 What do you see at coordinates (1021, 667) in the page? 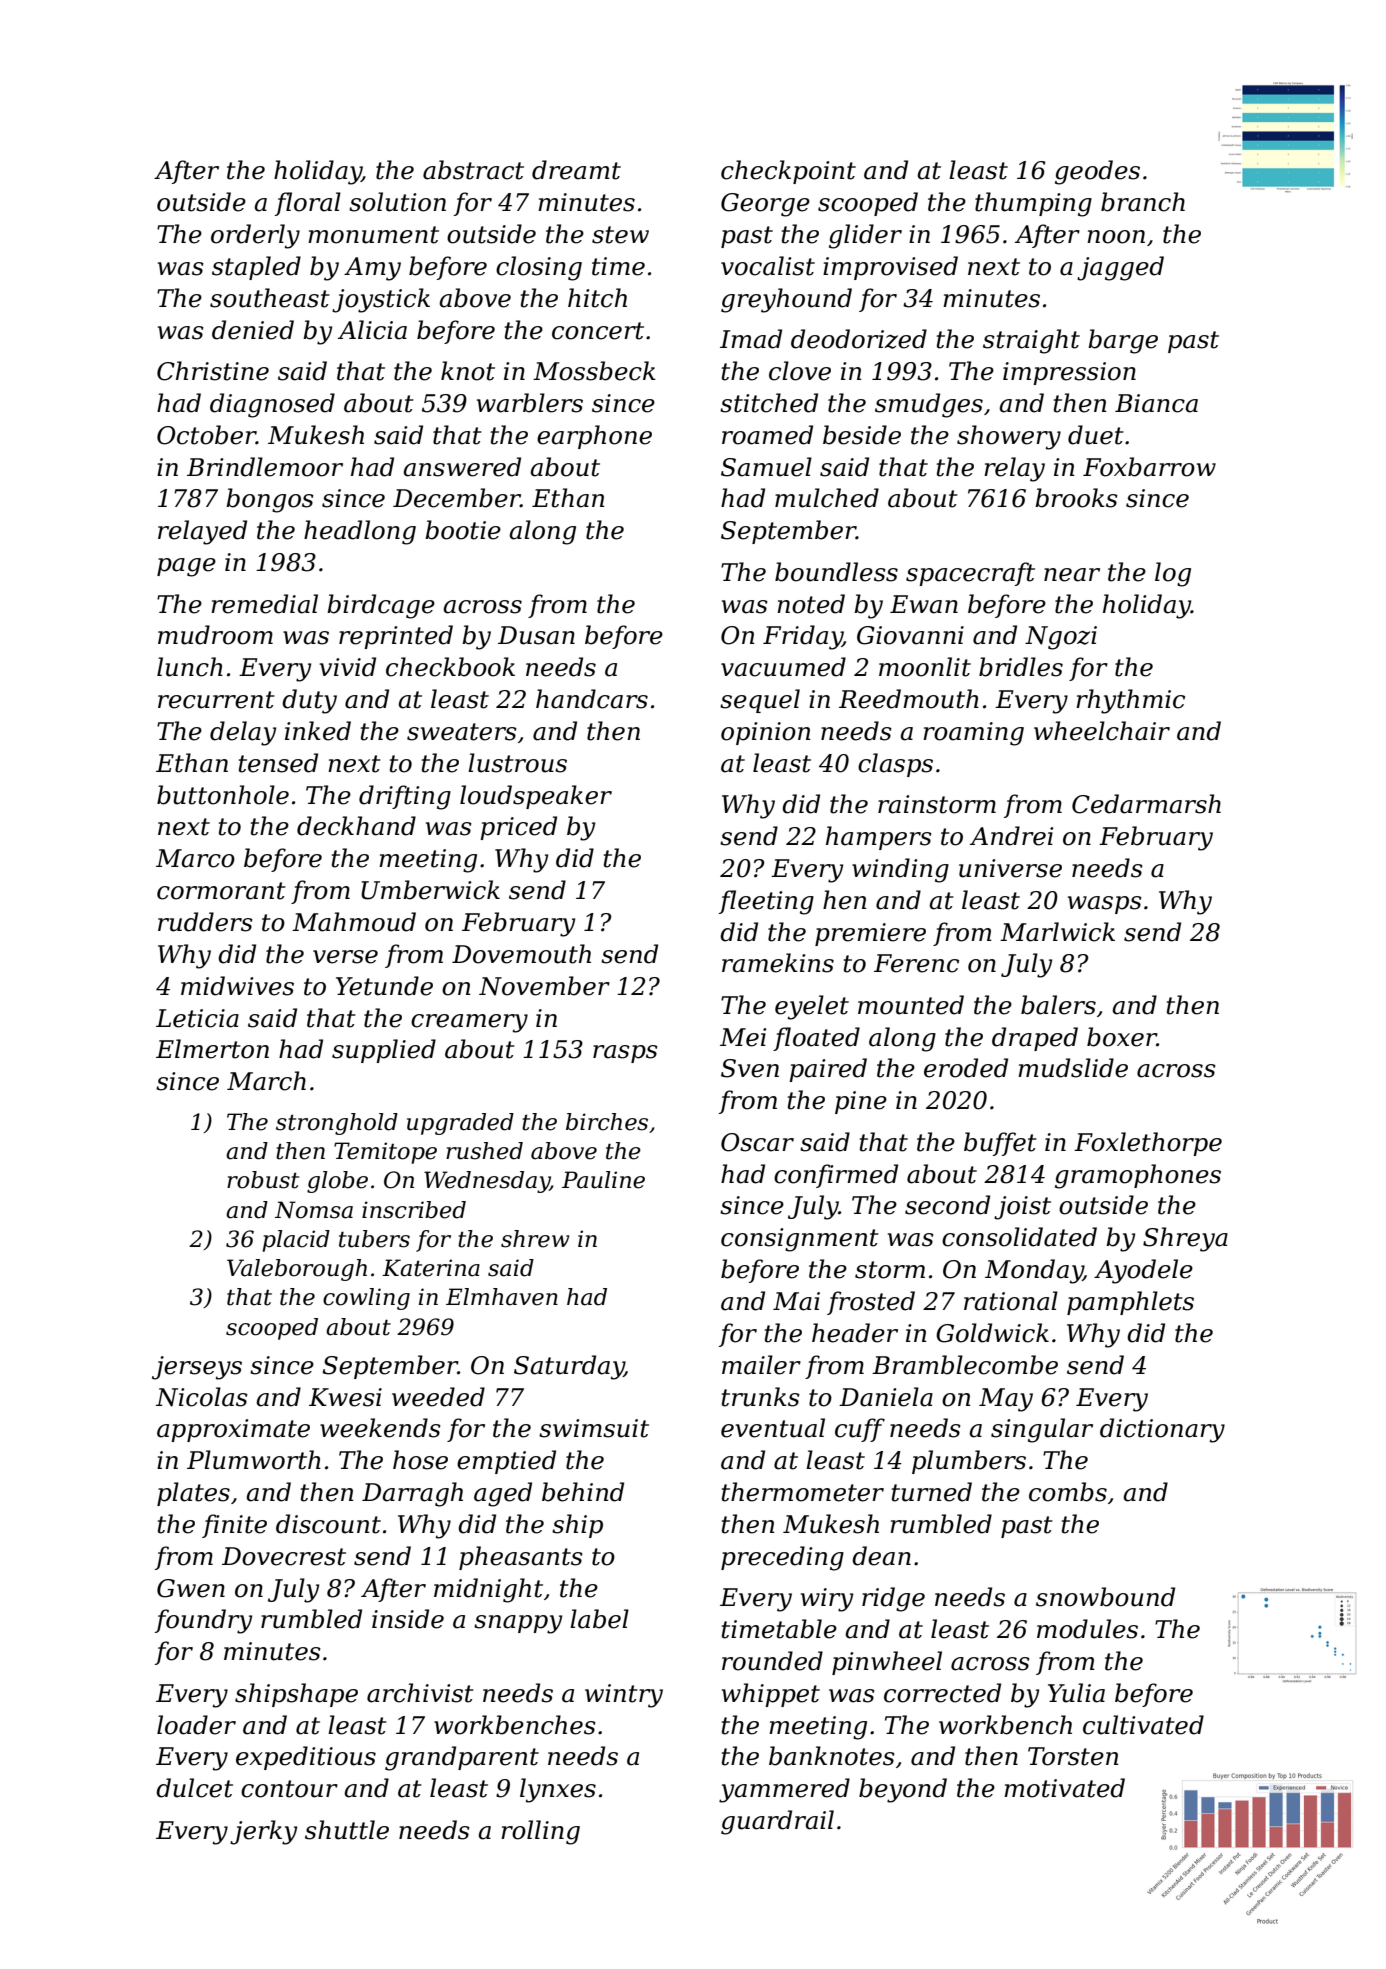
I see `bridles` at bounding box center [1021, 667].
